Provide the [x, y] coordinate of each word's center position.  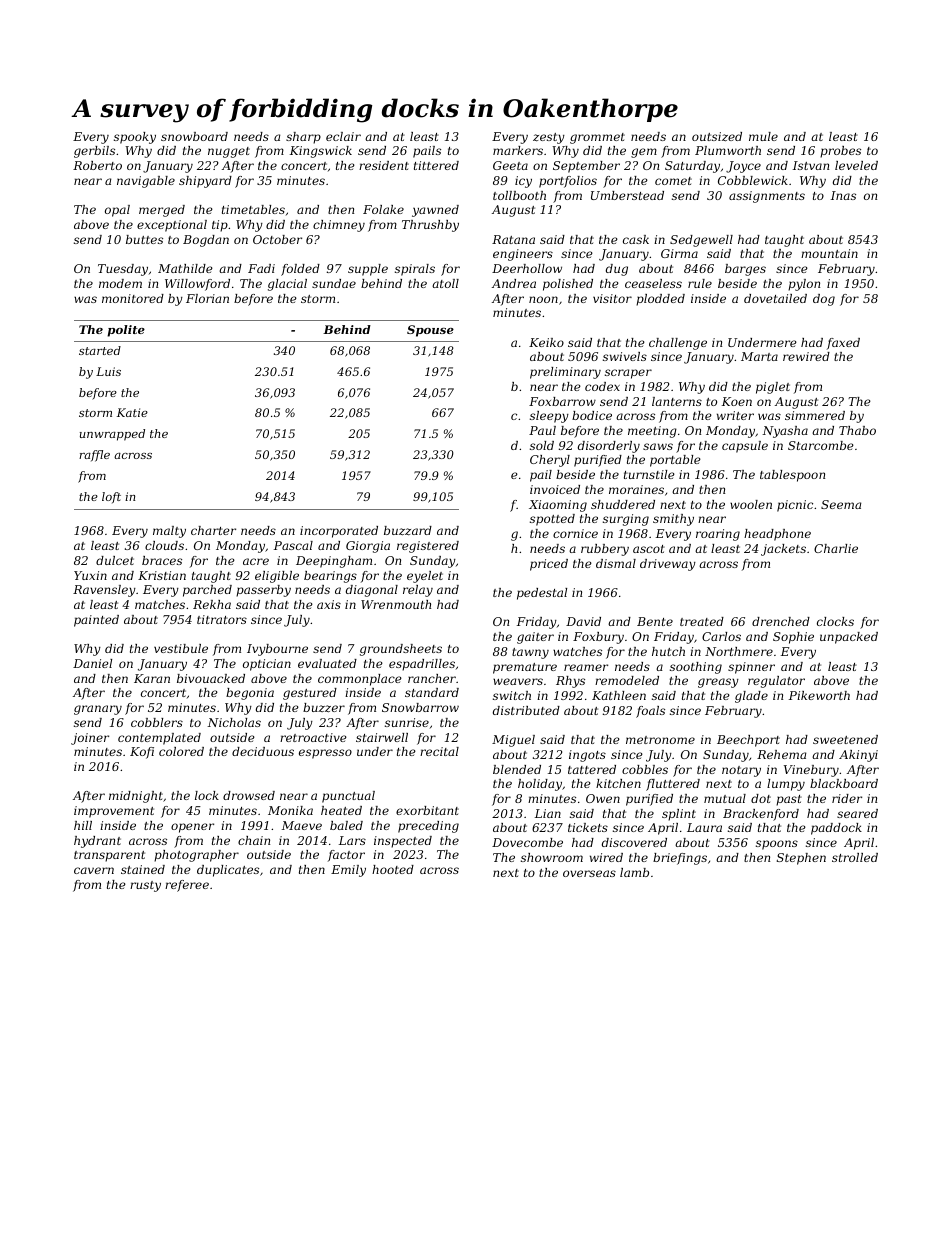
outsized [717, 136]
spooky [135, 138]
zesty [549, 138]
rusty [145, 886]
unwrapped [112, 435]
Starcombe [821, 445]
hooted [393, 869]
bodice [592, 415]
